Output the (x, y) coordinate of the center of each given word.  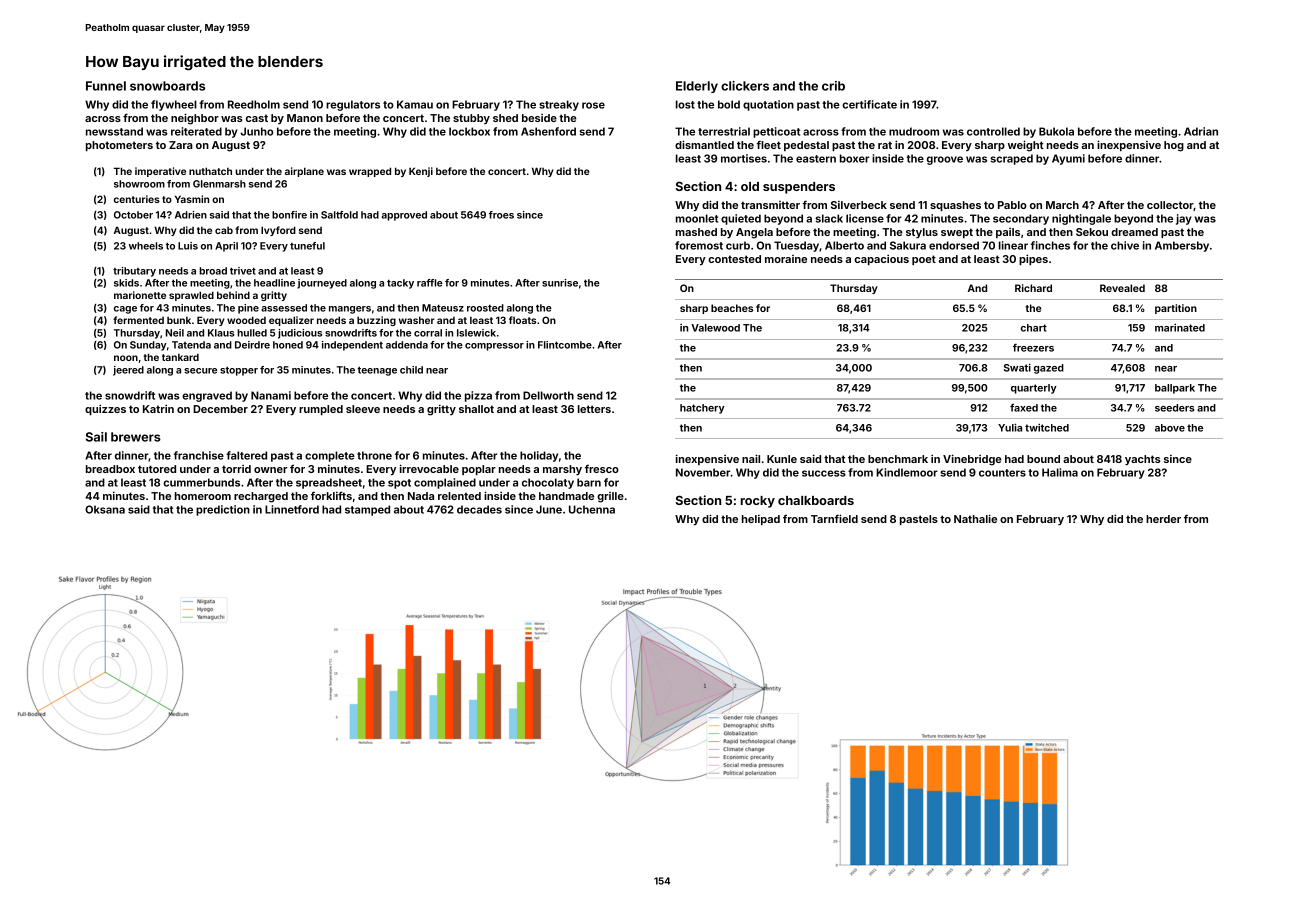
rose (593, 105)
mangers (350, 310)
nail (751, 458)
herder (1163, 519)
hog (1174, 146)
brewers (136, 437)
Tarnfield (834, 518)
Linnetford (292, 509)
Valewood (715, 328)
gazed (1049, 369)
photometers (119, 146)
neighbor (195, 119)
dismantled (704, 144)
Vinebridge (972, 460)
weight (1026, 146)
